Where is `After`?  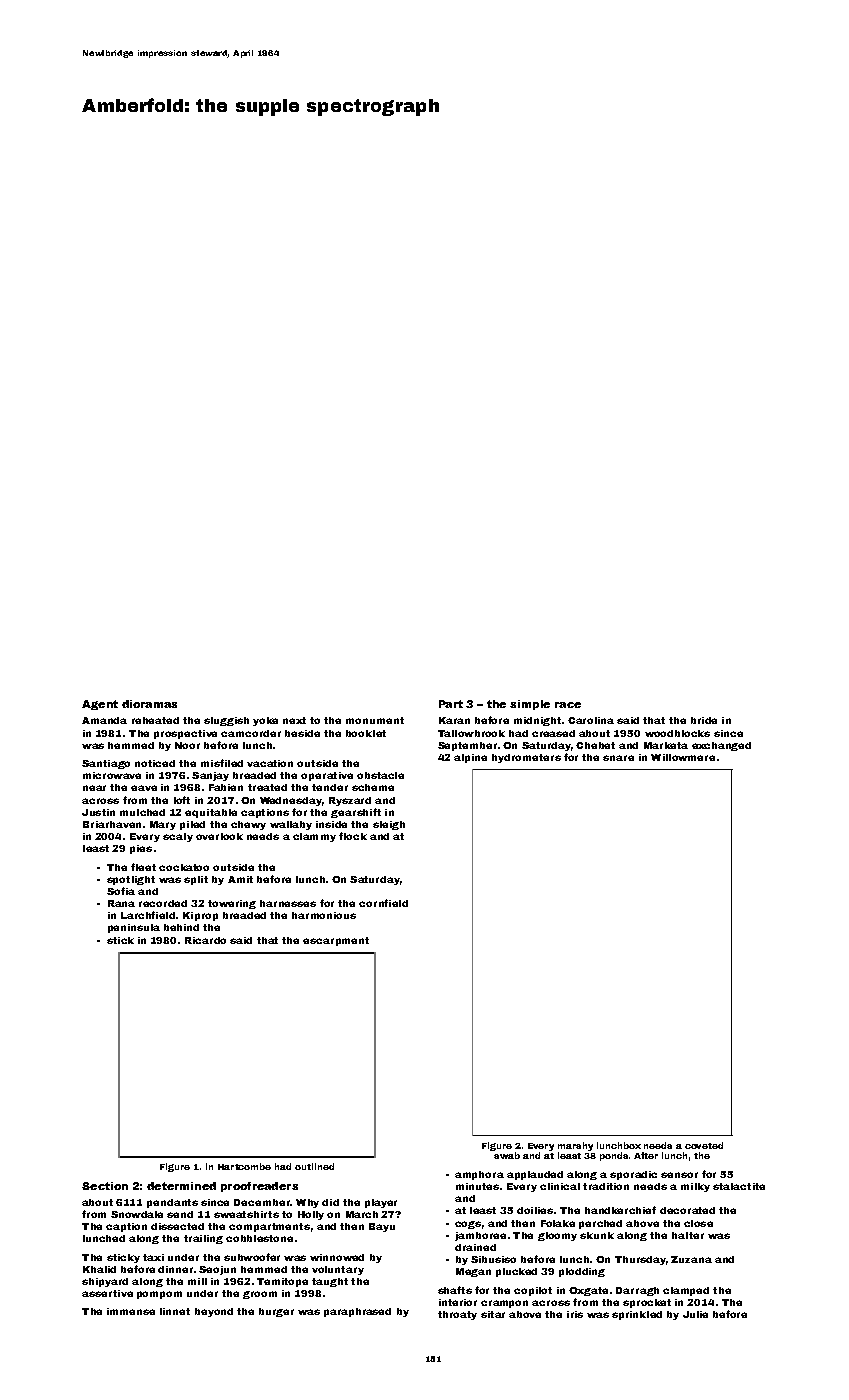 After is located at coordinates (646, 1155).
